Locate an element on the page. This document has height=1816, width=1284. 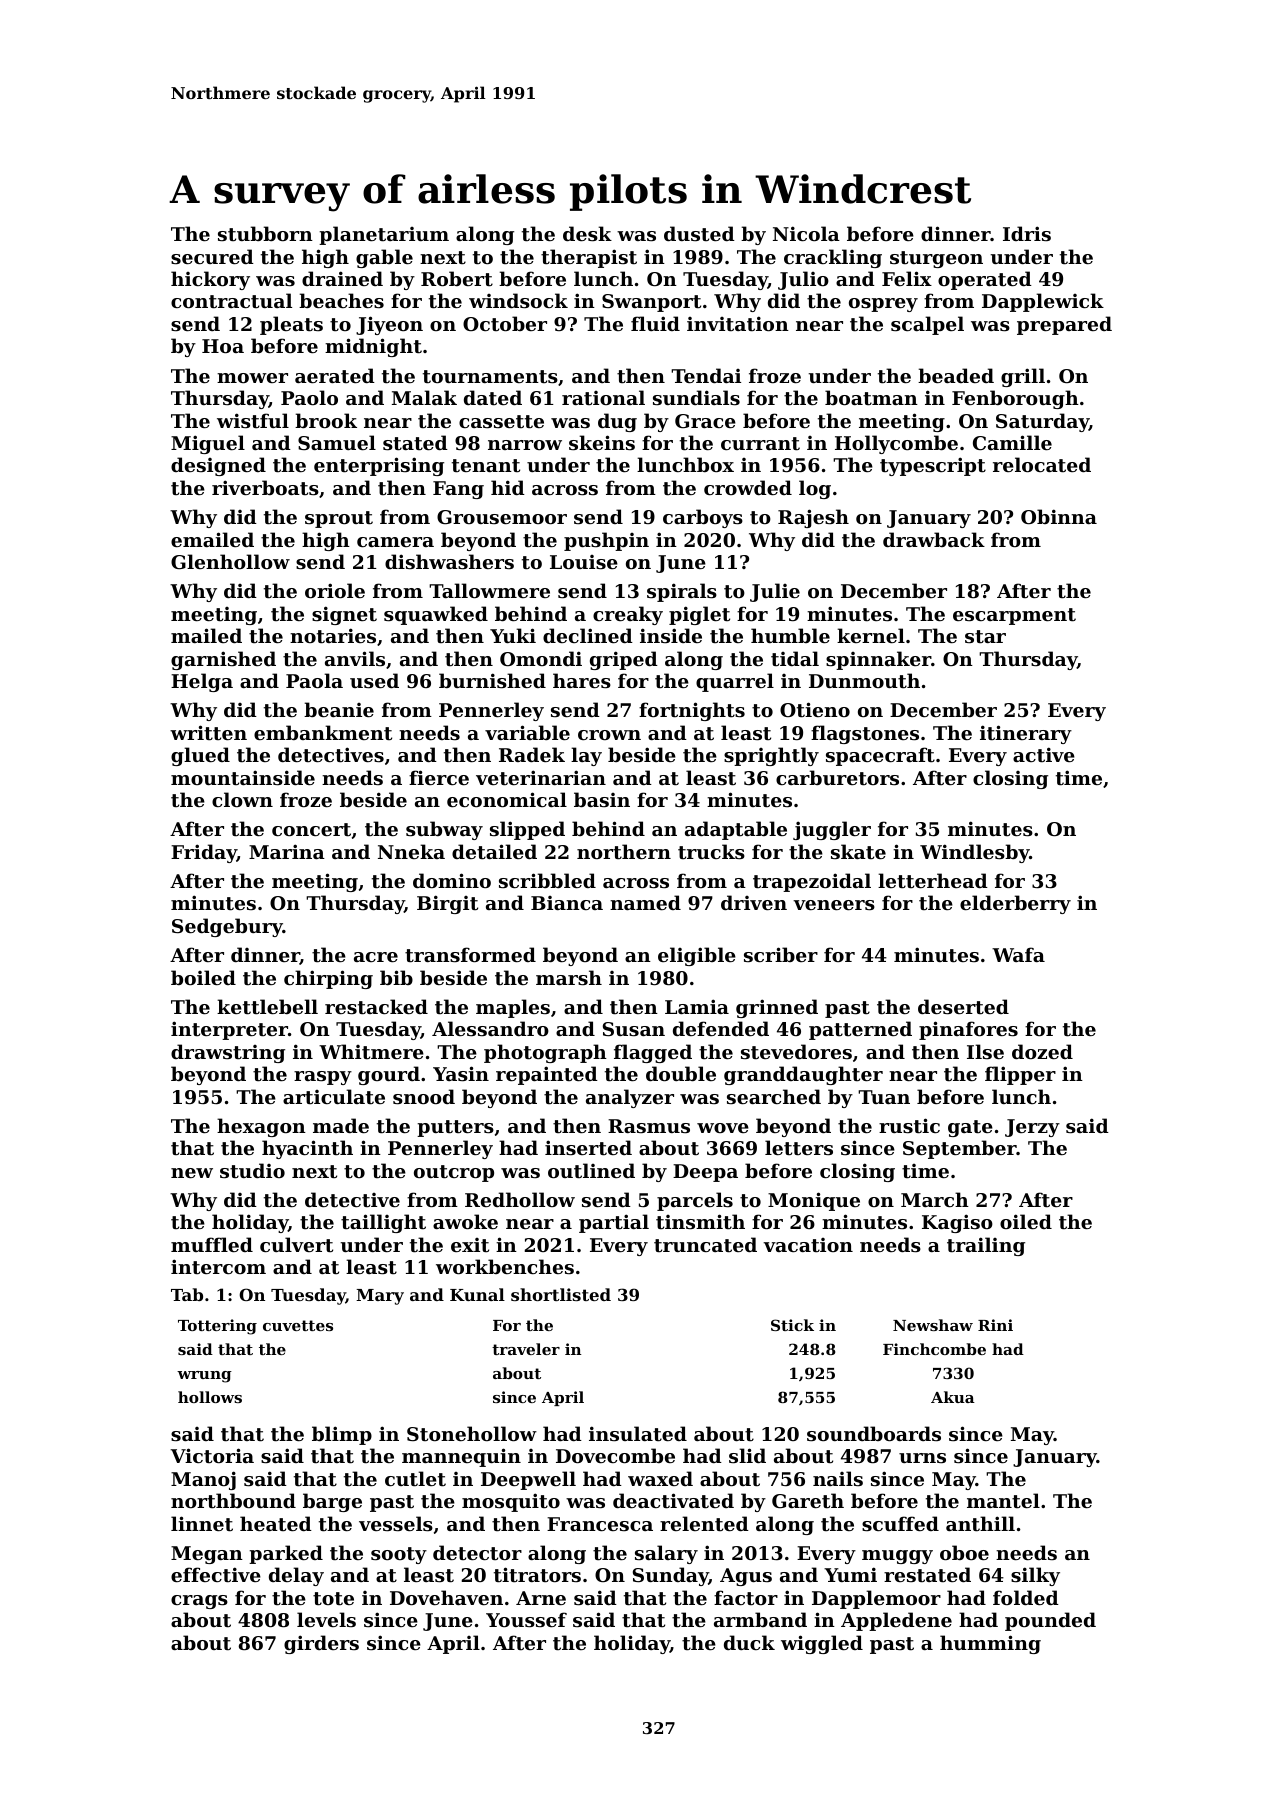
sturgeon is located at coordinates (936, 259).
